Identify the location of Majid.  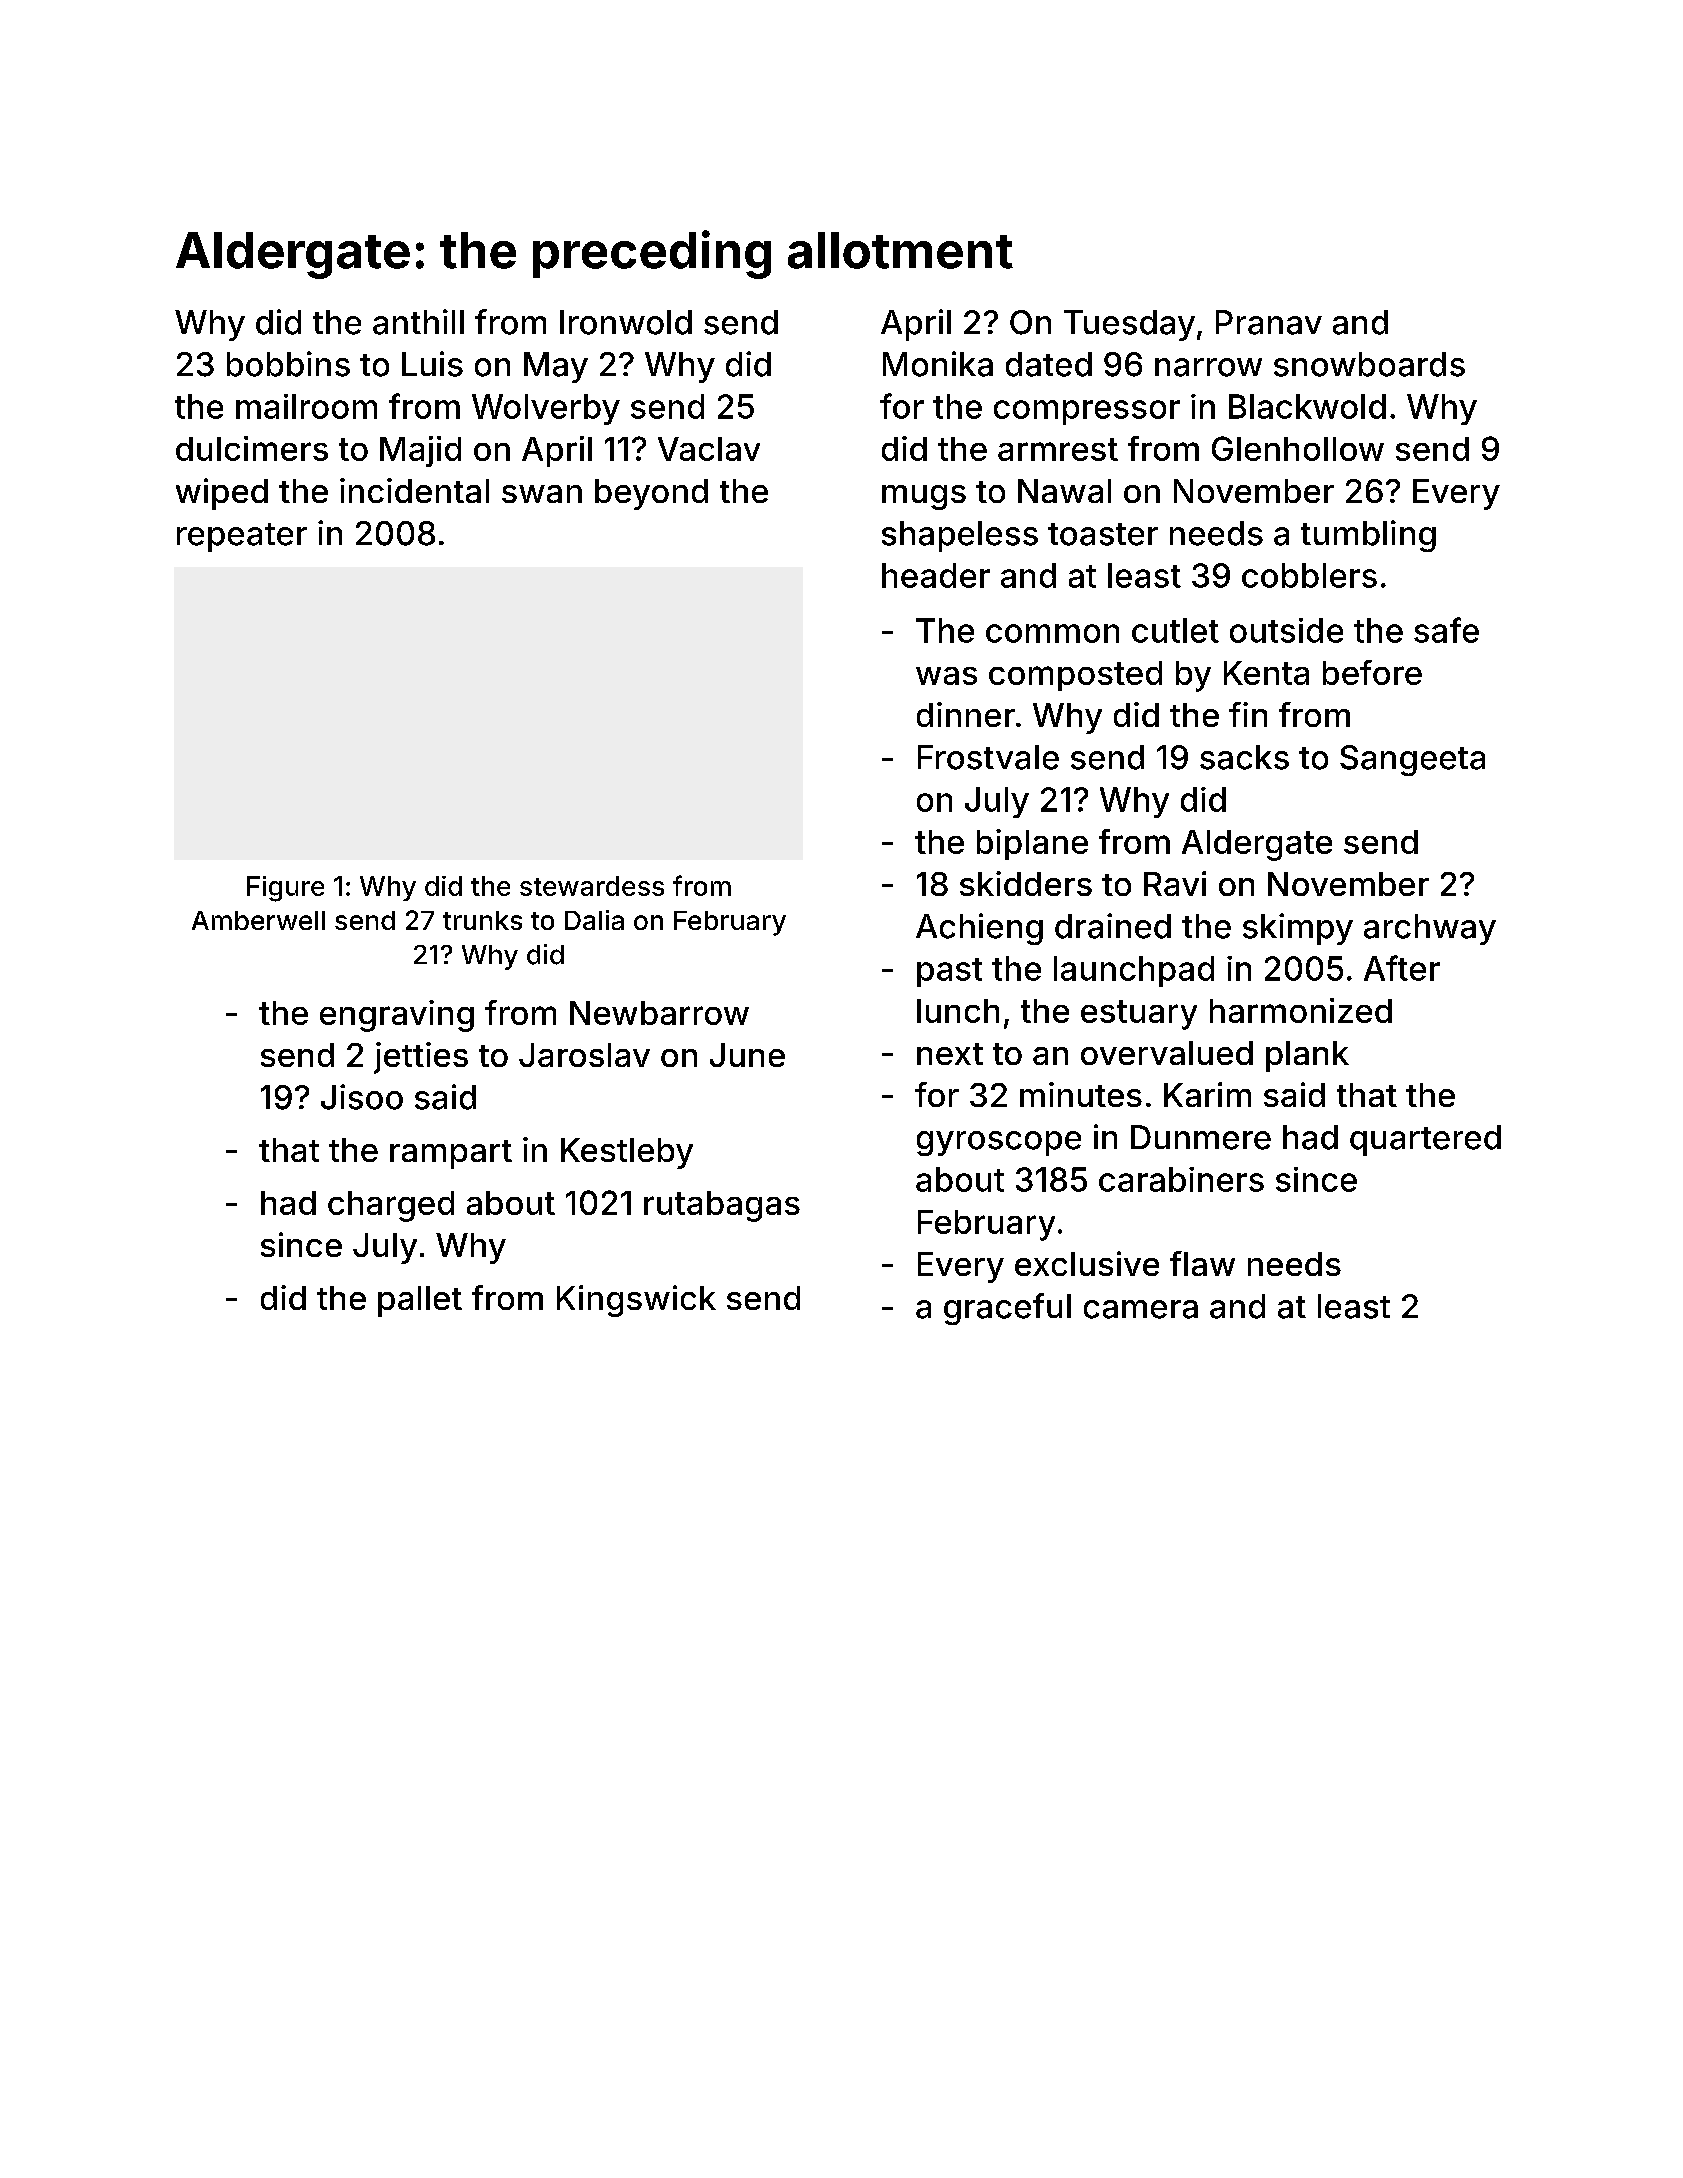
(420, 451).
